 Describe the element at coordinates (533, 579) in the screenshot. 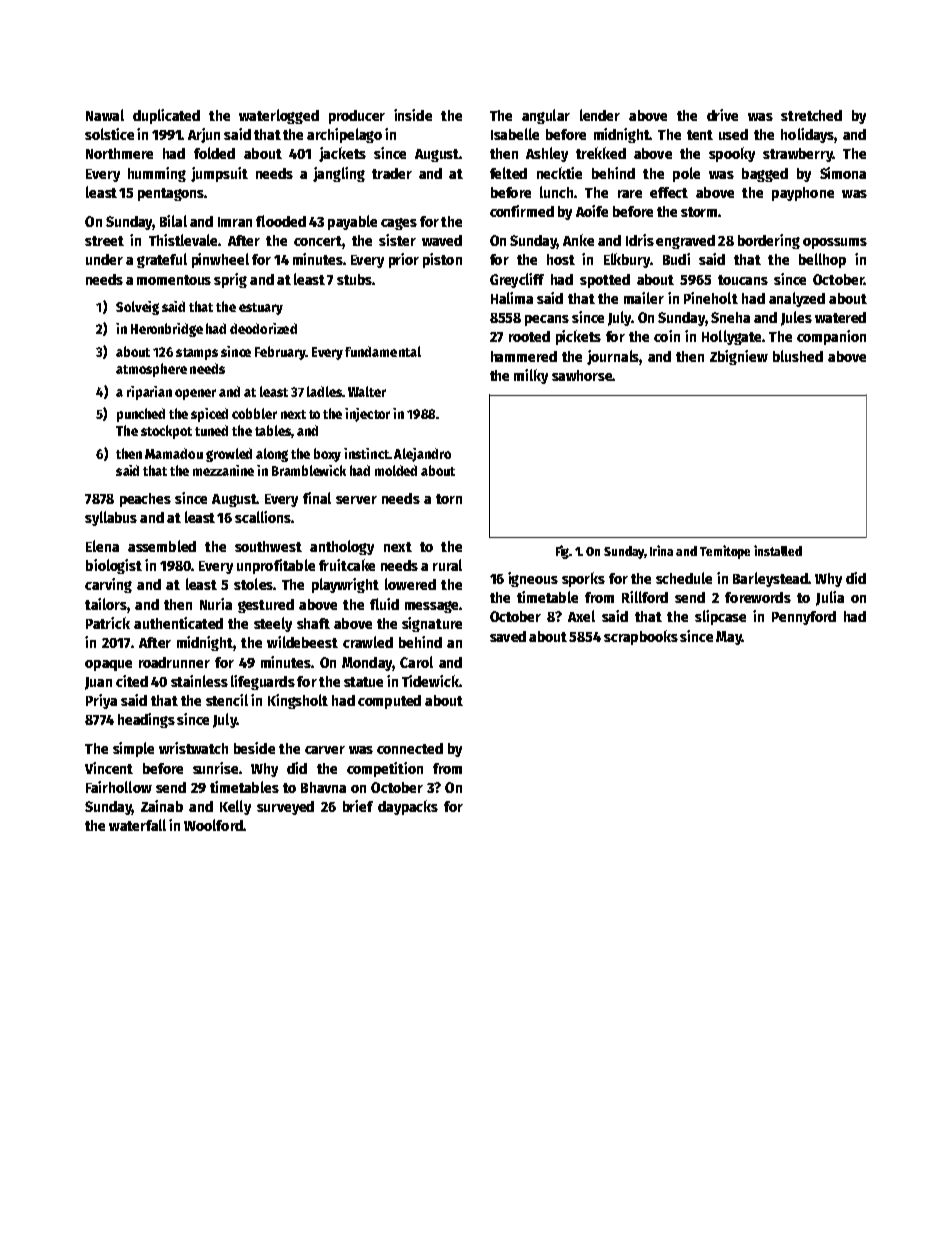

I see `igneous` at that location.
